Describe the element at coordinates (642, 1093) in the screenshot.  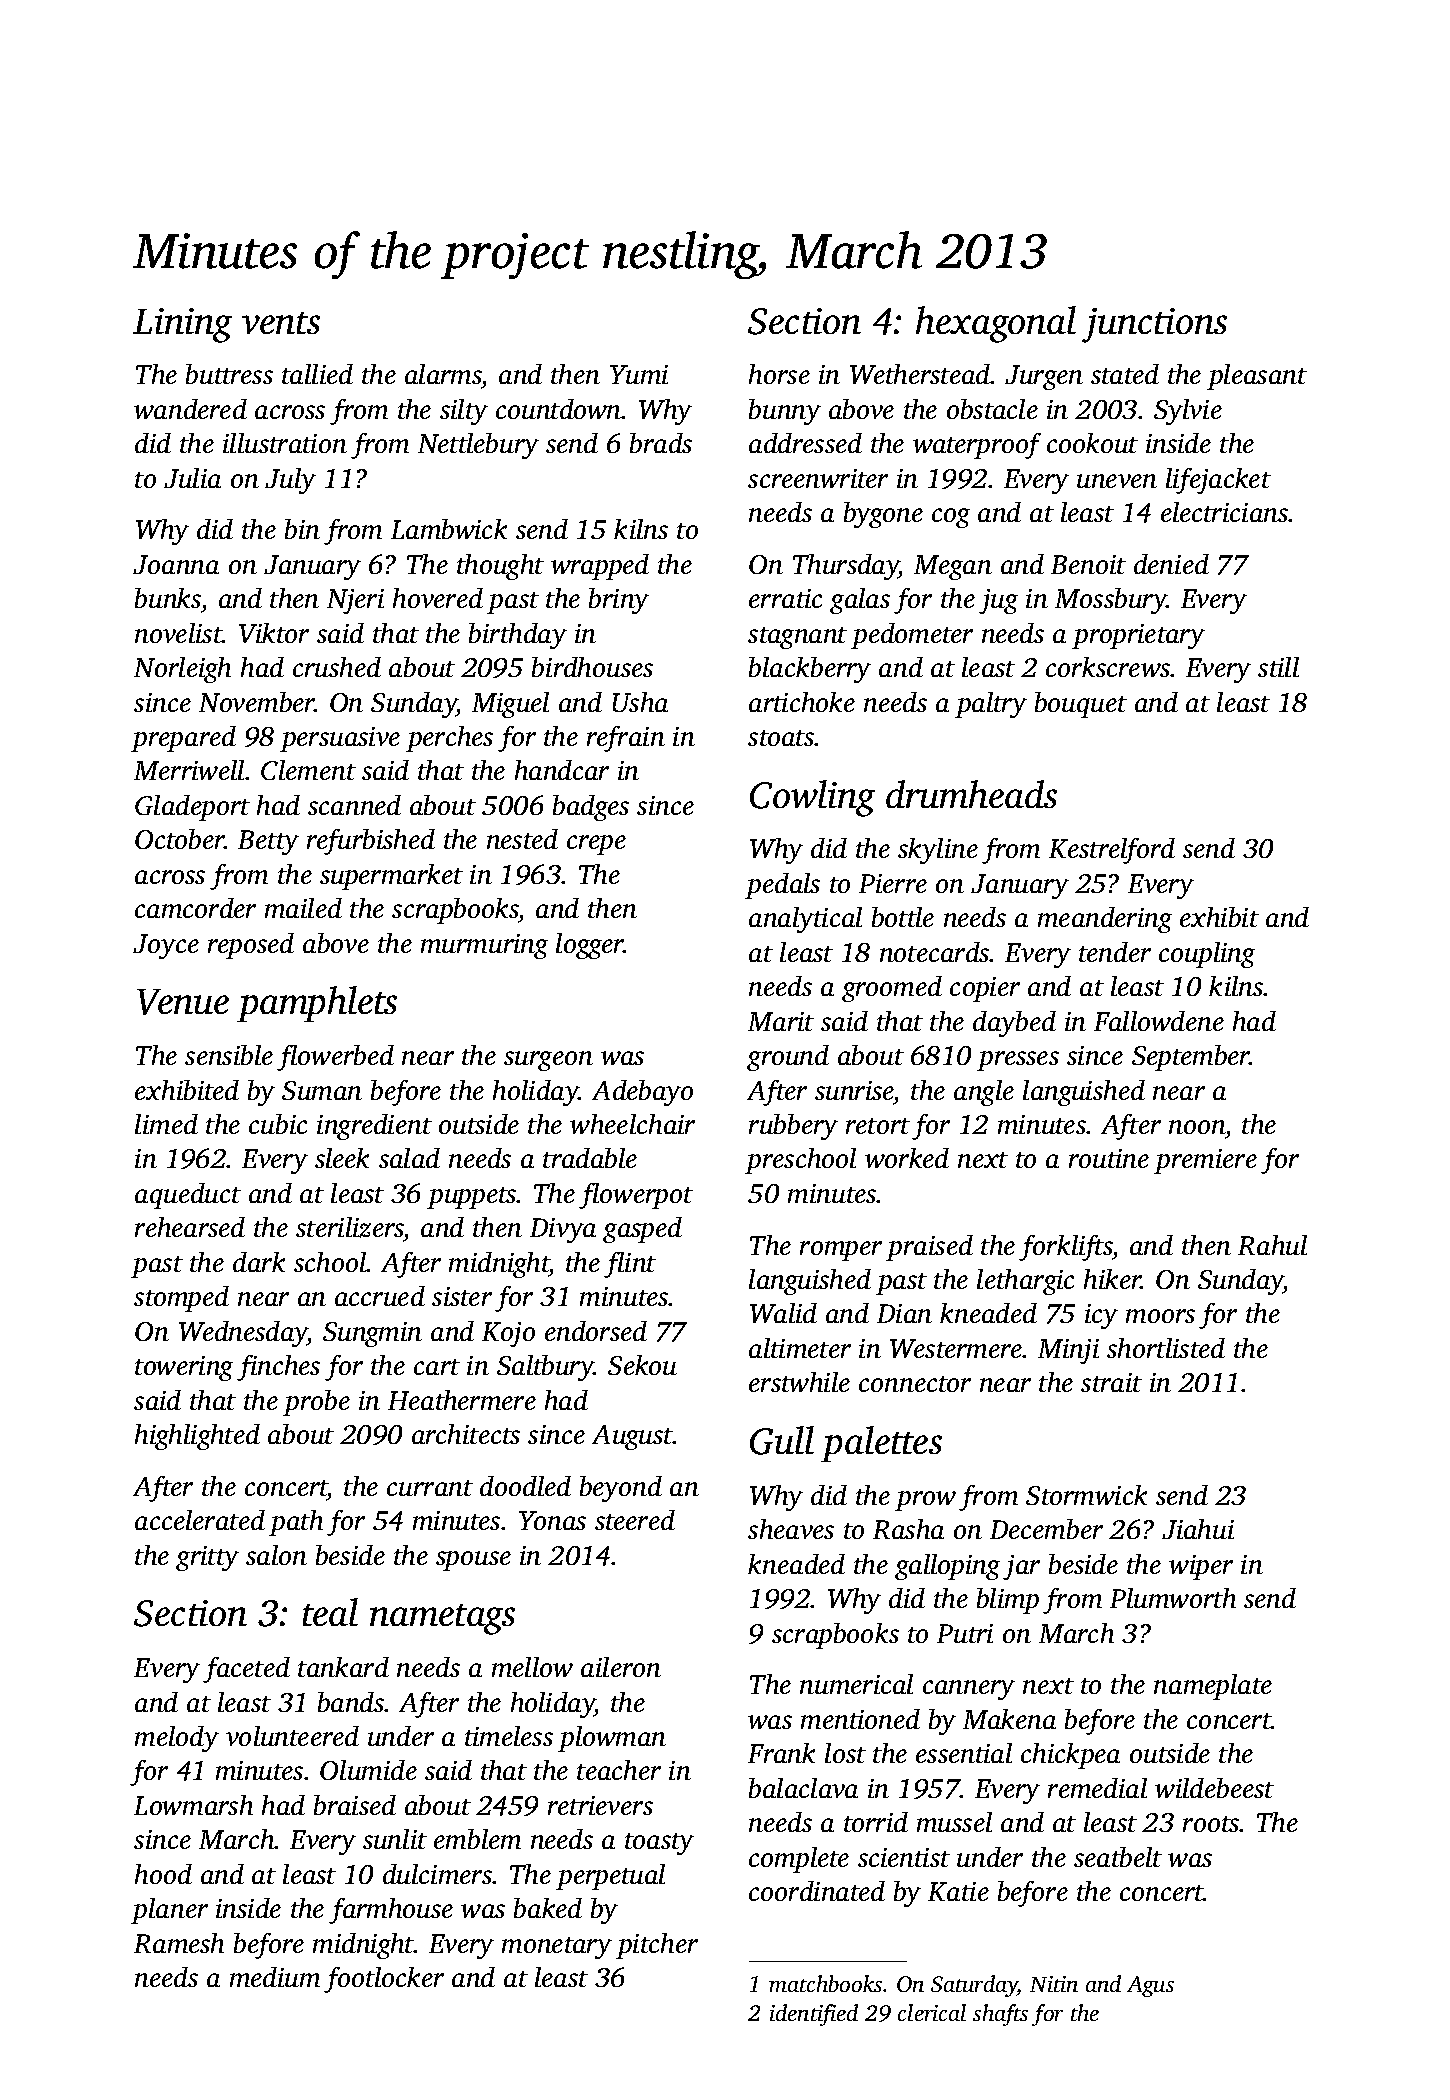
I see `Adebayo` at that location.
